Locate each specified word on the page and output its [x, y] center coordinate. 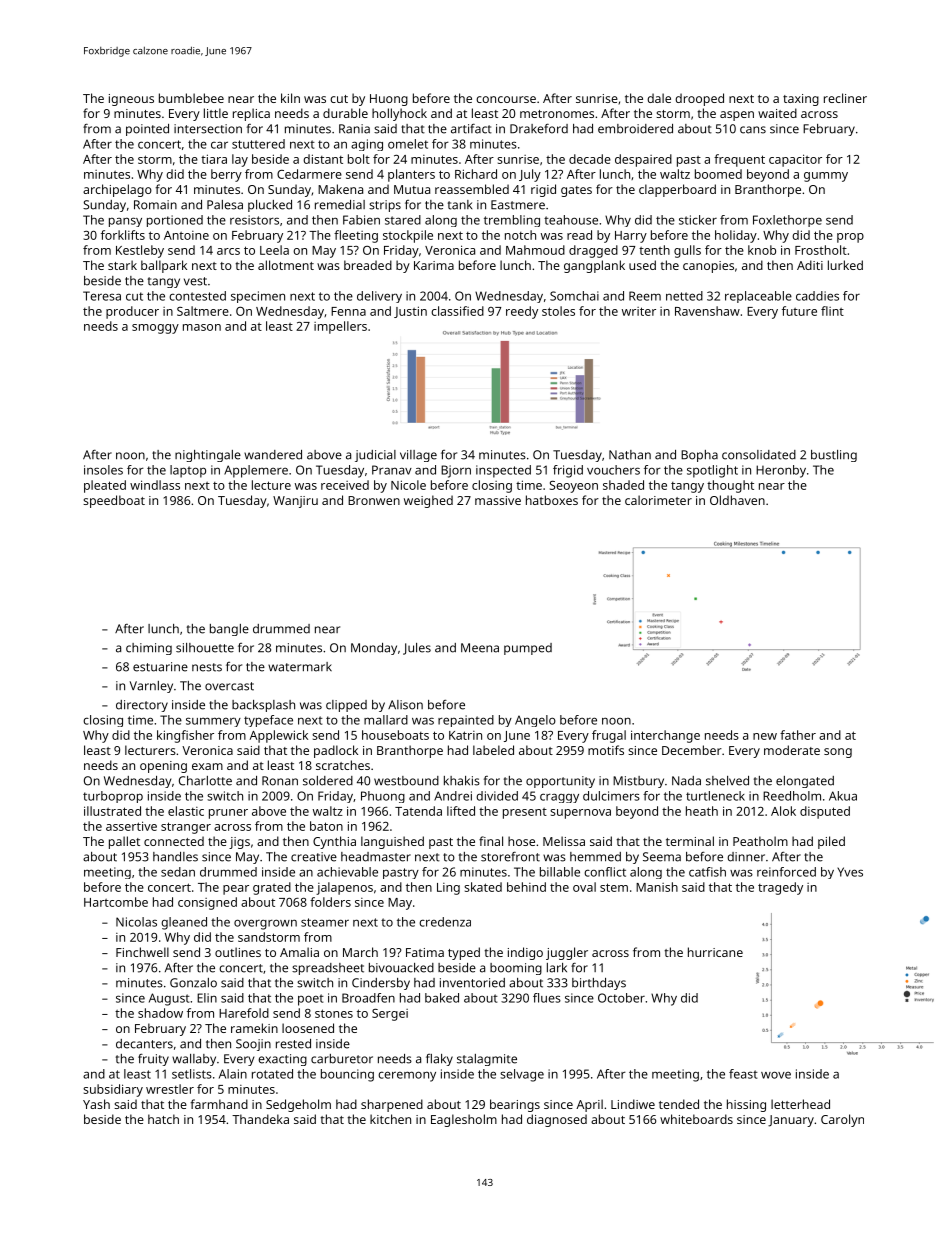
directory [142, 706]
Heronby [781, 471]
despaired [643, 160]
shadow [160, 1013]
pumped [528, 649]
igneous [131, 100]
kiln [290, 98]
